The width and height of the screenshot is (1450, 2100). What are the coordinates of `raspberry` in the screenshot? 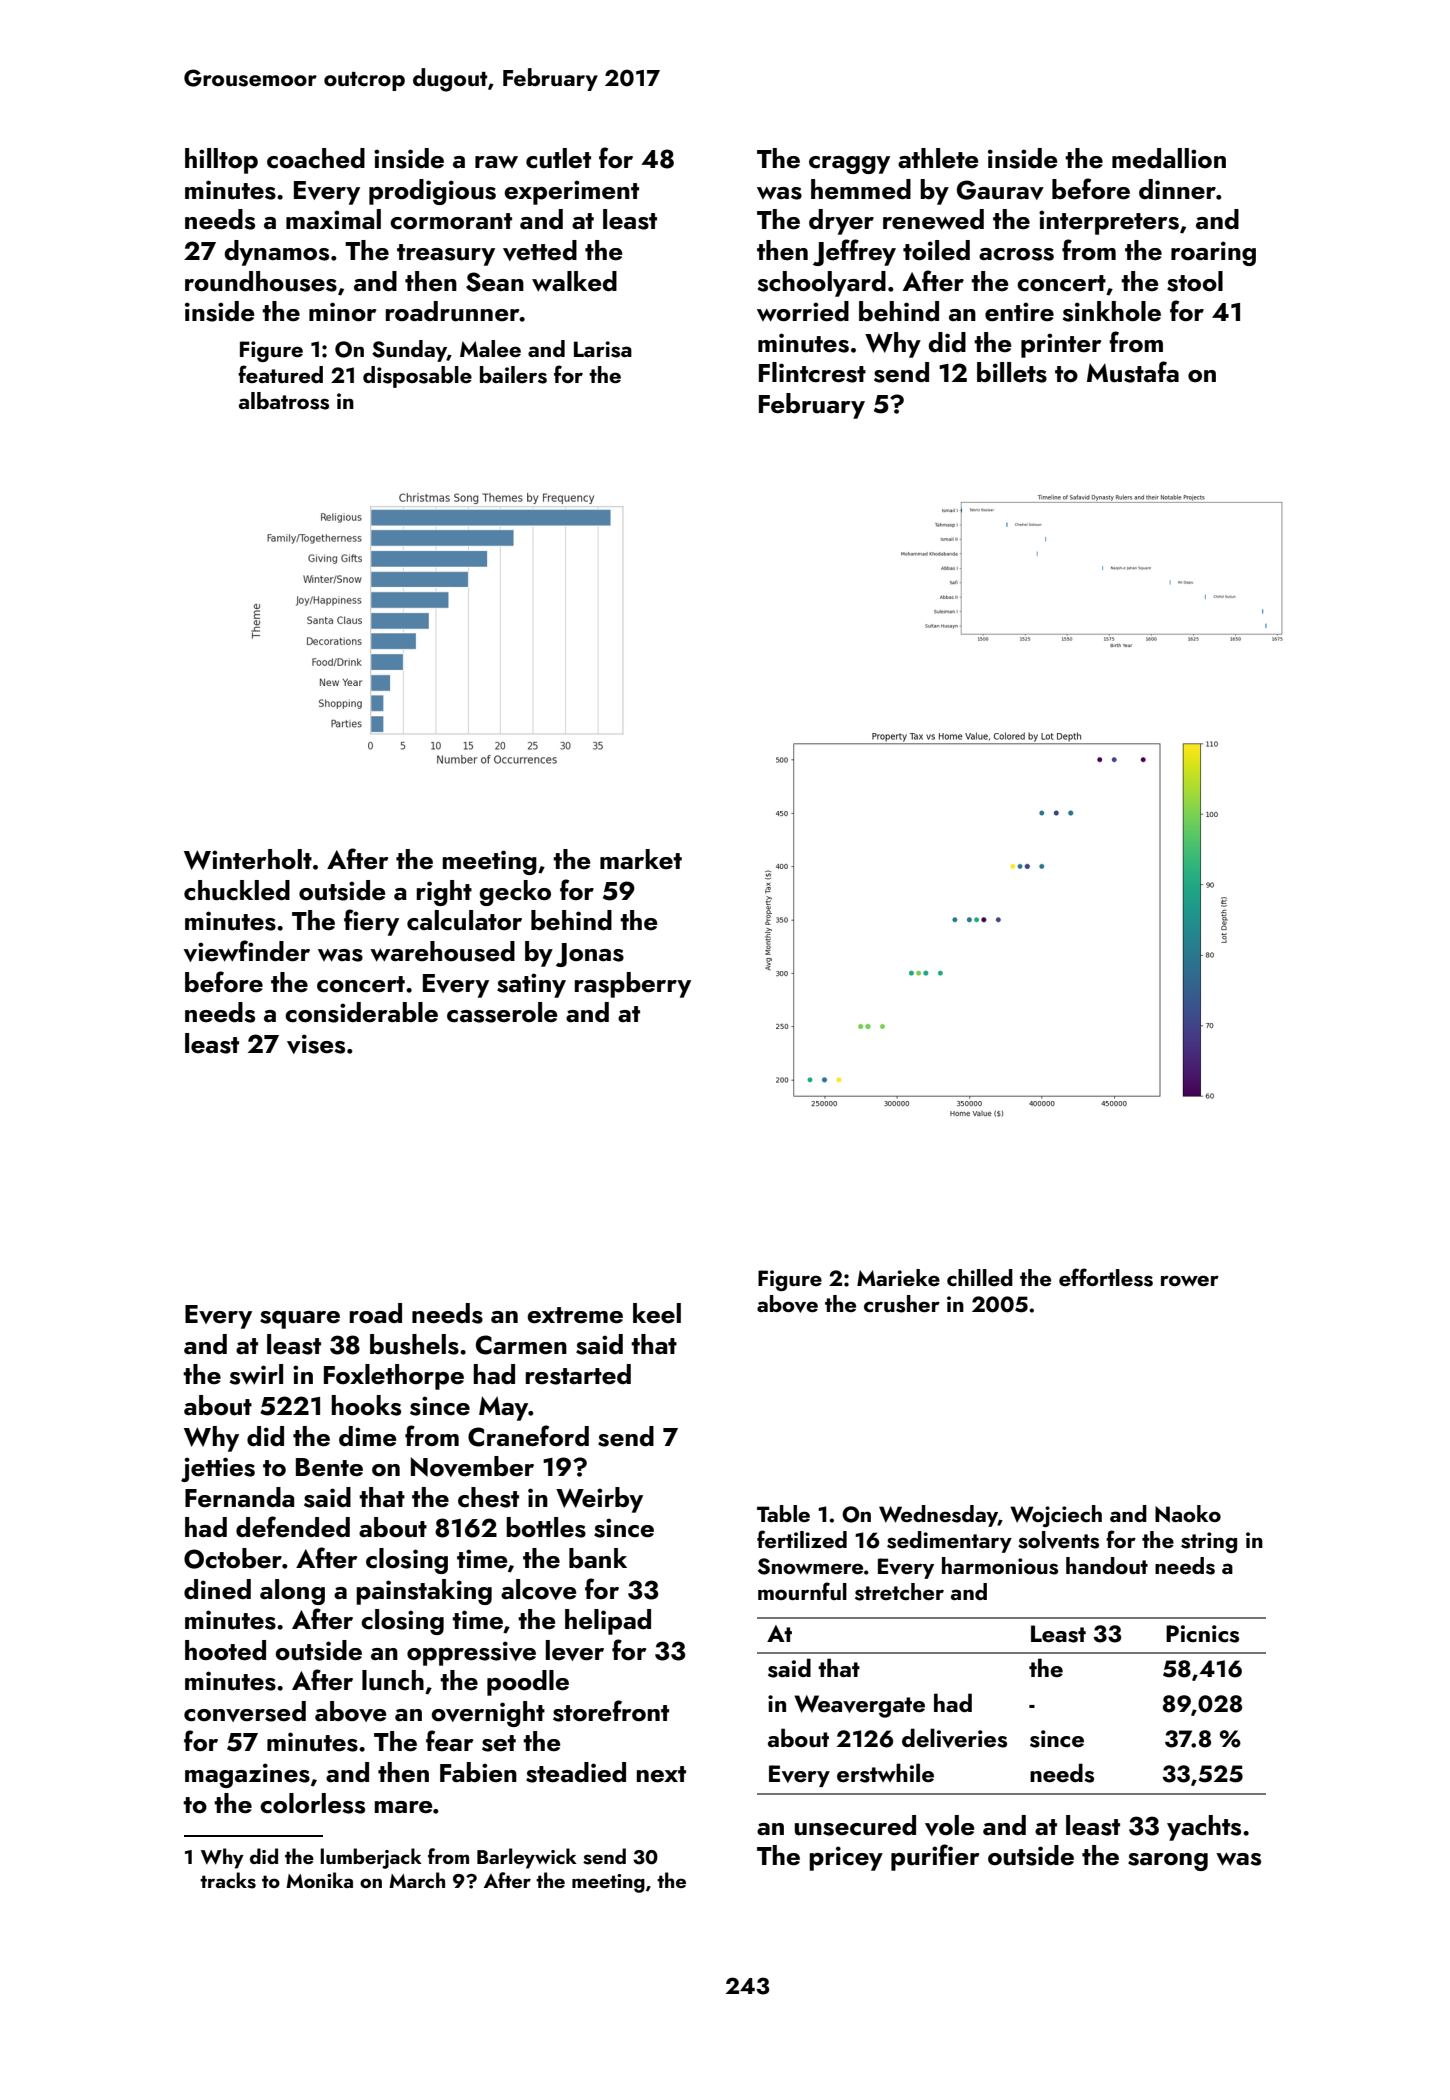 It's located at (632, 985).
